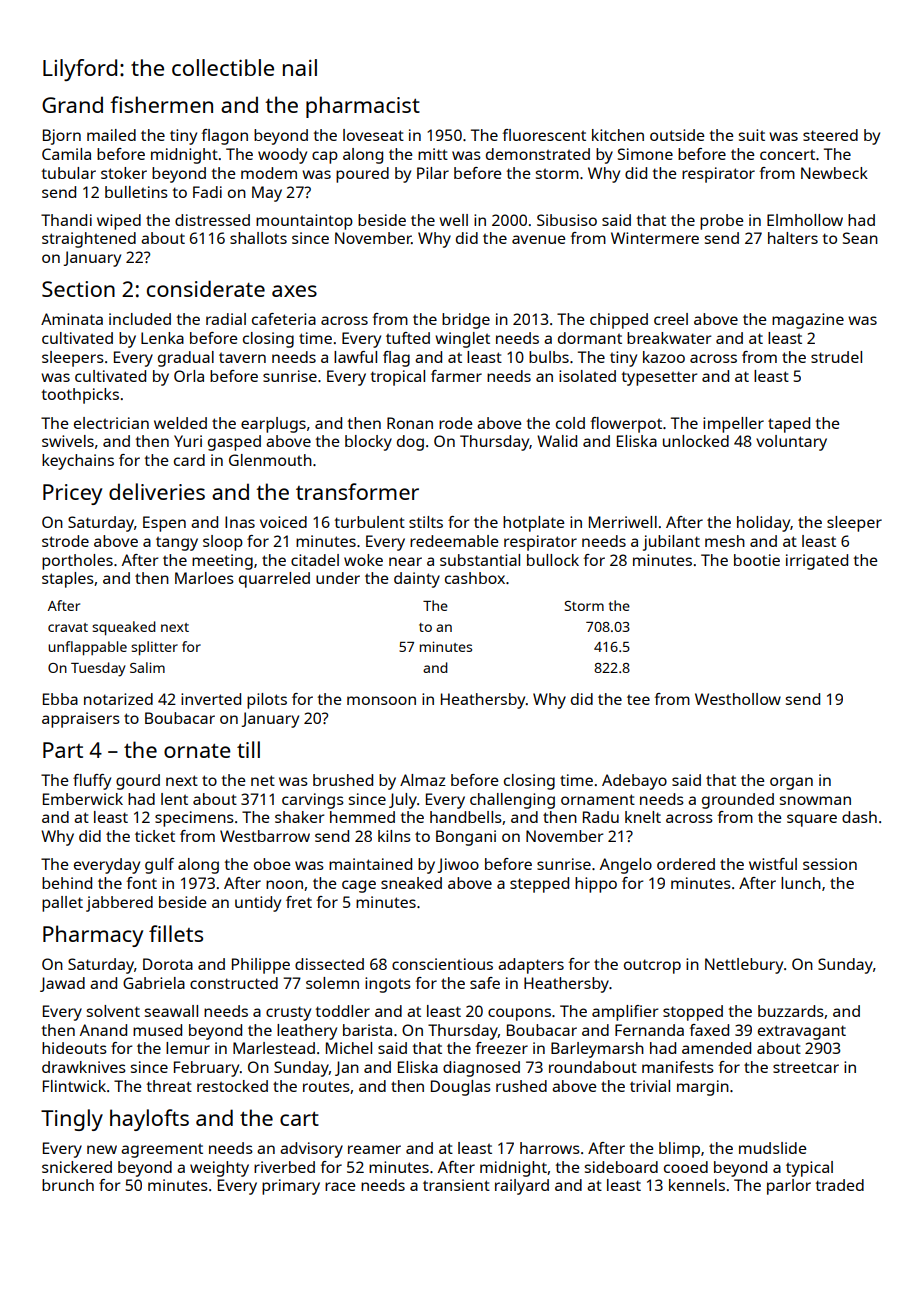 The image size is (924, 1308). I want to click on outside, so click(677, 135).
